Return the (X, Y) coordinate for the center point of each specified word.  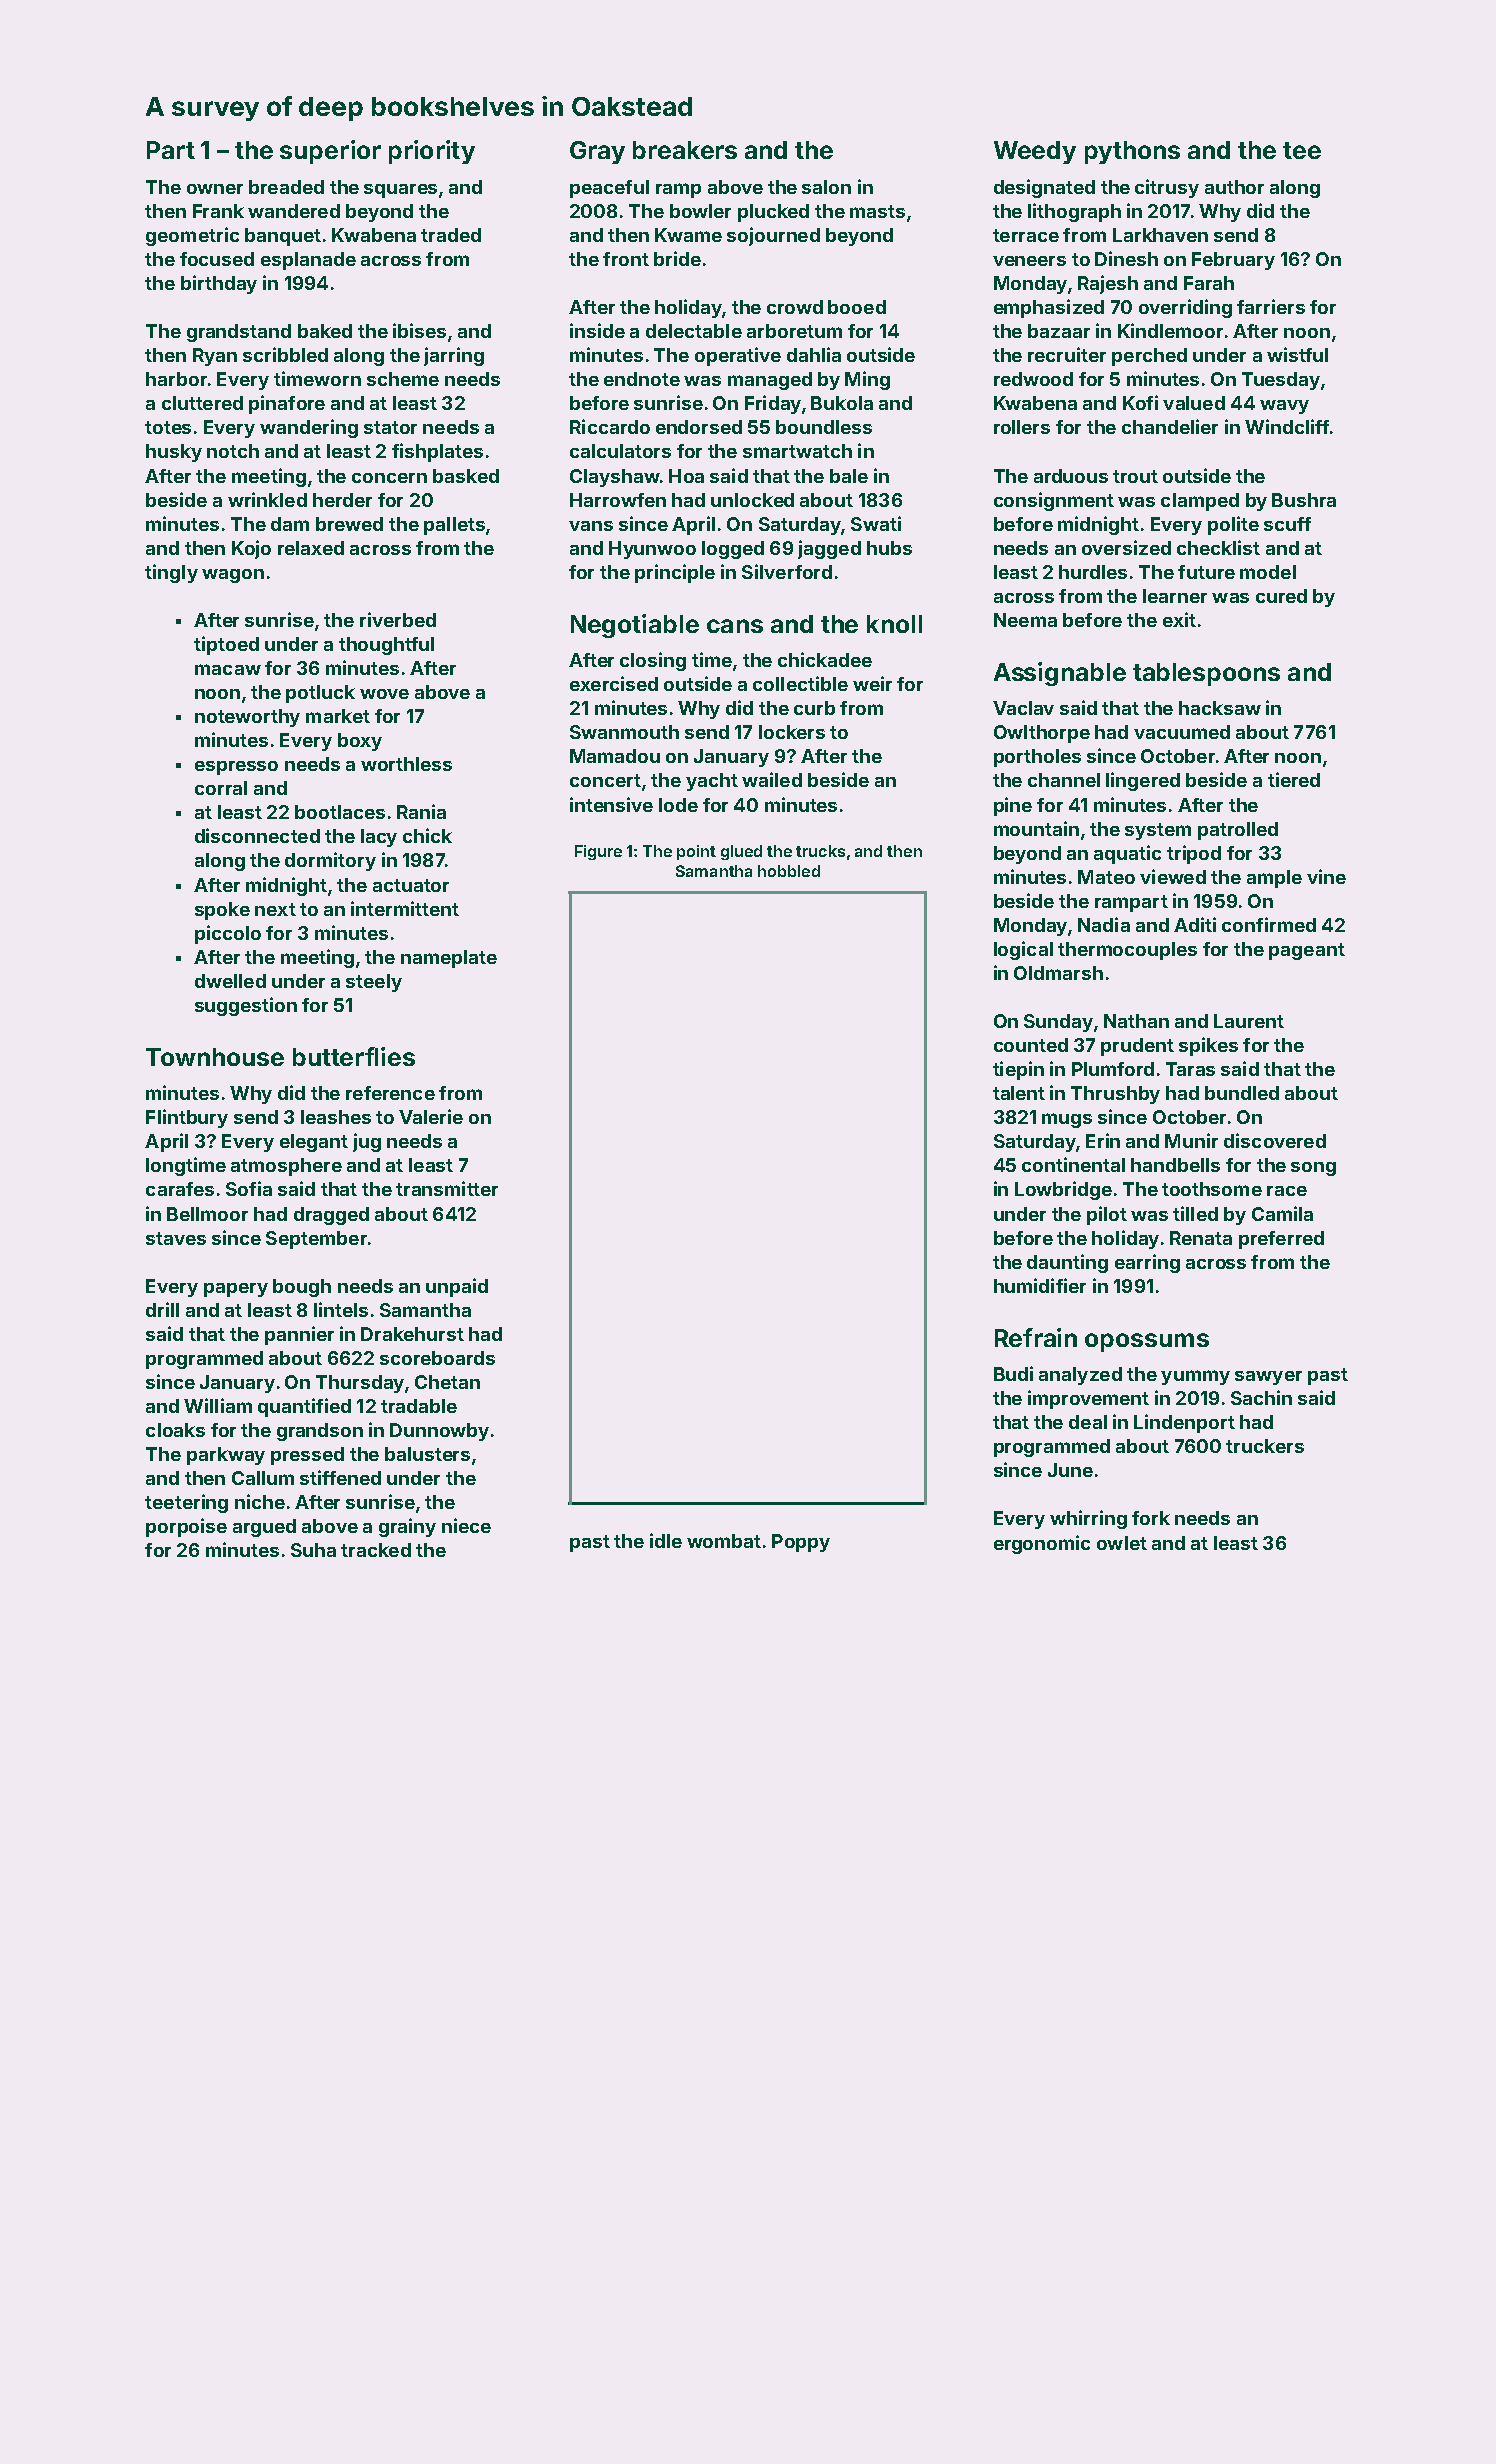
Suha (313, 1550)
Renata (1201, 1238)
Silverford (787, 571)
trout (1135, 476)
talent (1019, 1093)
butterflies (354, 1056)
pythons (1132, 152)
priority (432, 152)
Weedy (1035, 152)
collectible (800, 683)
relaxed (311, 548)
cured (1281, 596)
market (338, 716)
